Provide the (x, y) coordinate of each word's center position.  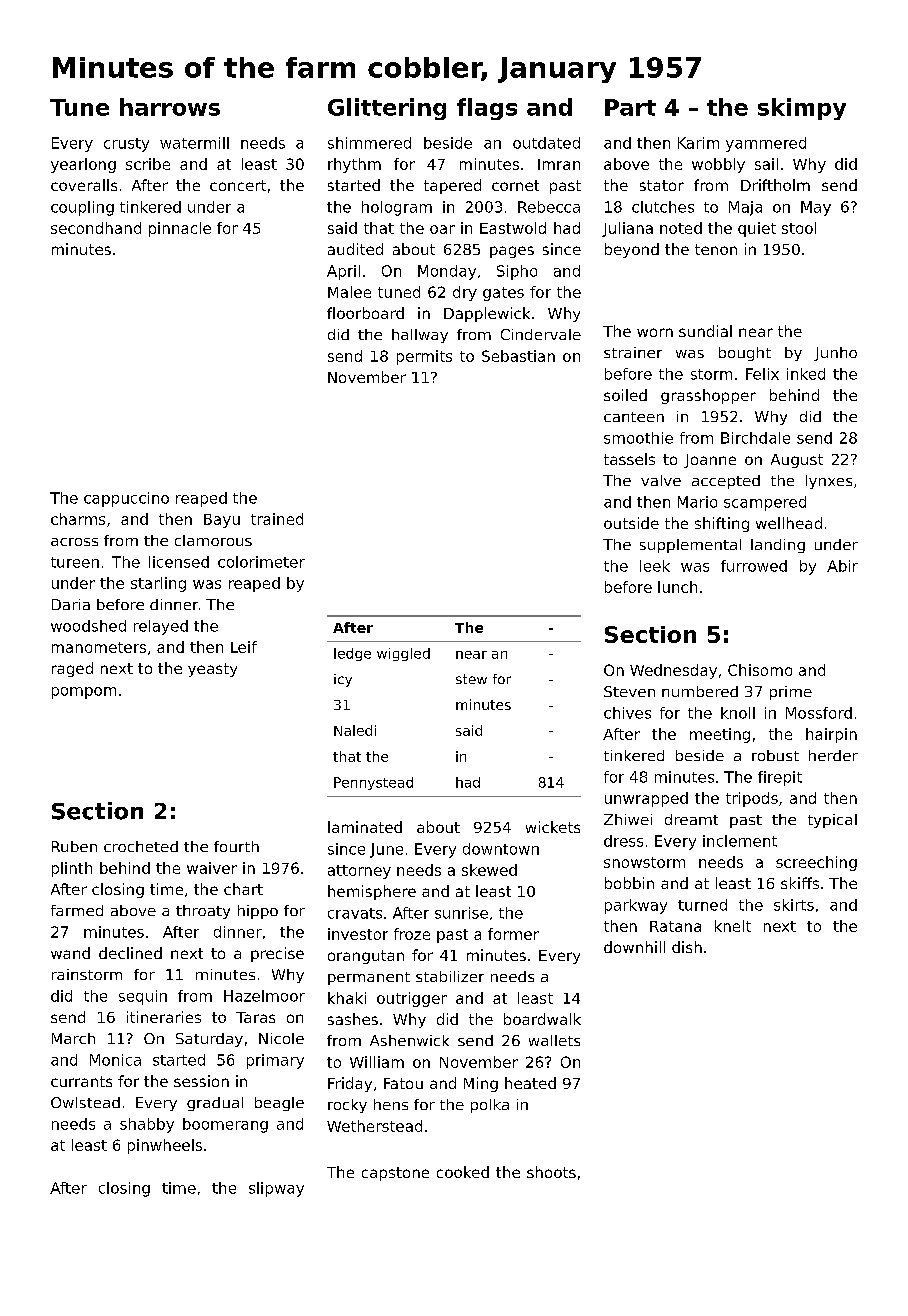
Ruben (74, 846)
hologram (397, 208)
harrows (170, 107)
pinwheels (165, 1146)
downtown (501, 849)
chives (627, 713)
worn (655, 332)
